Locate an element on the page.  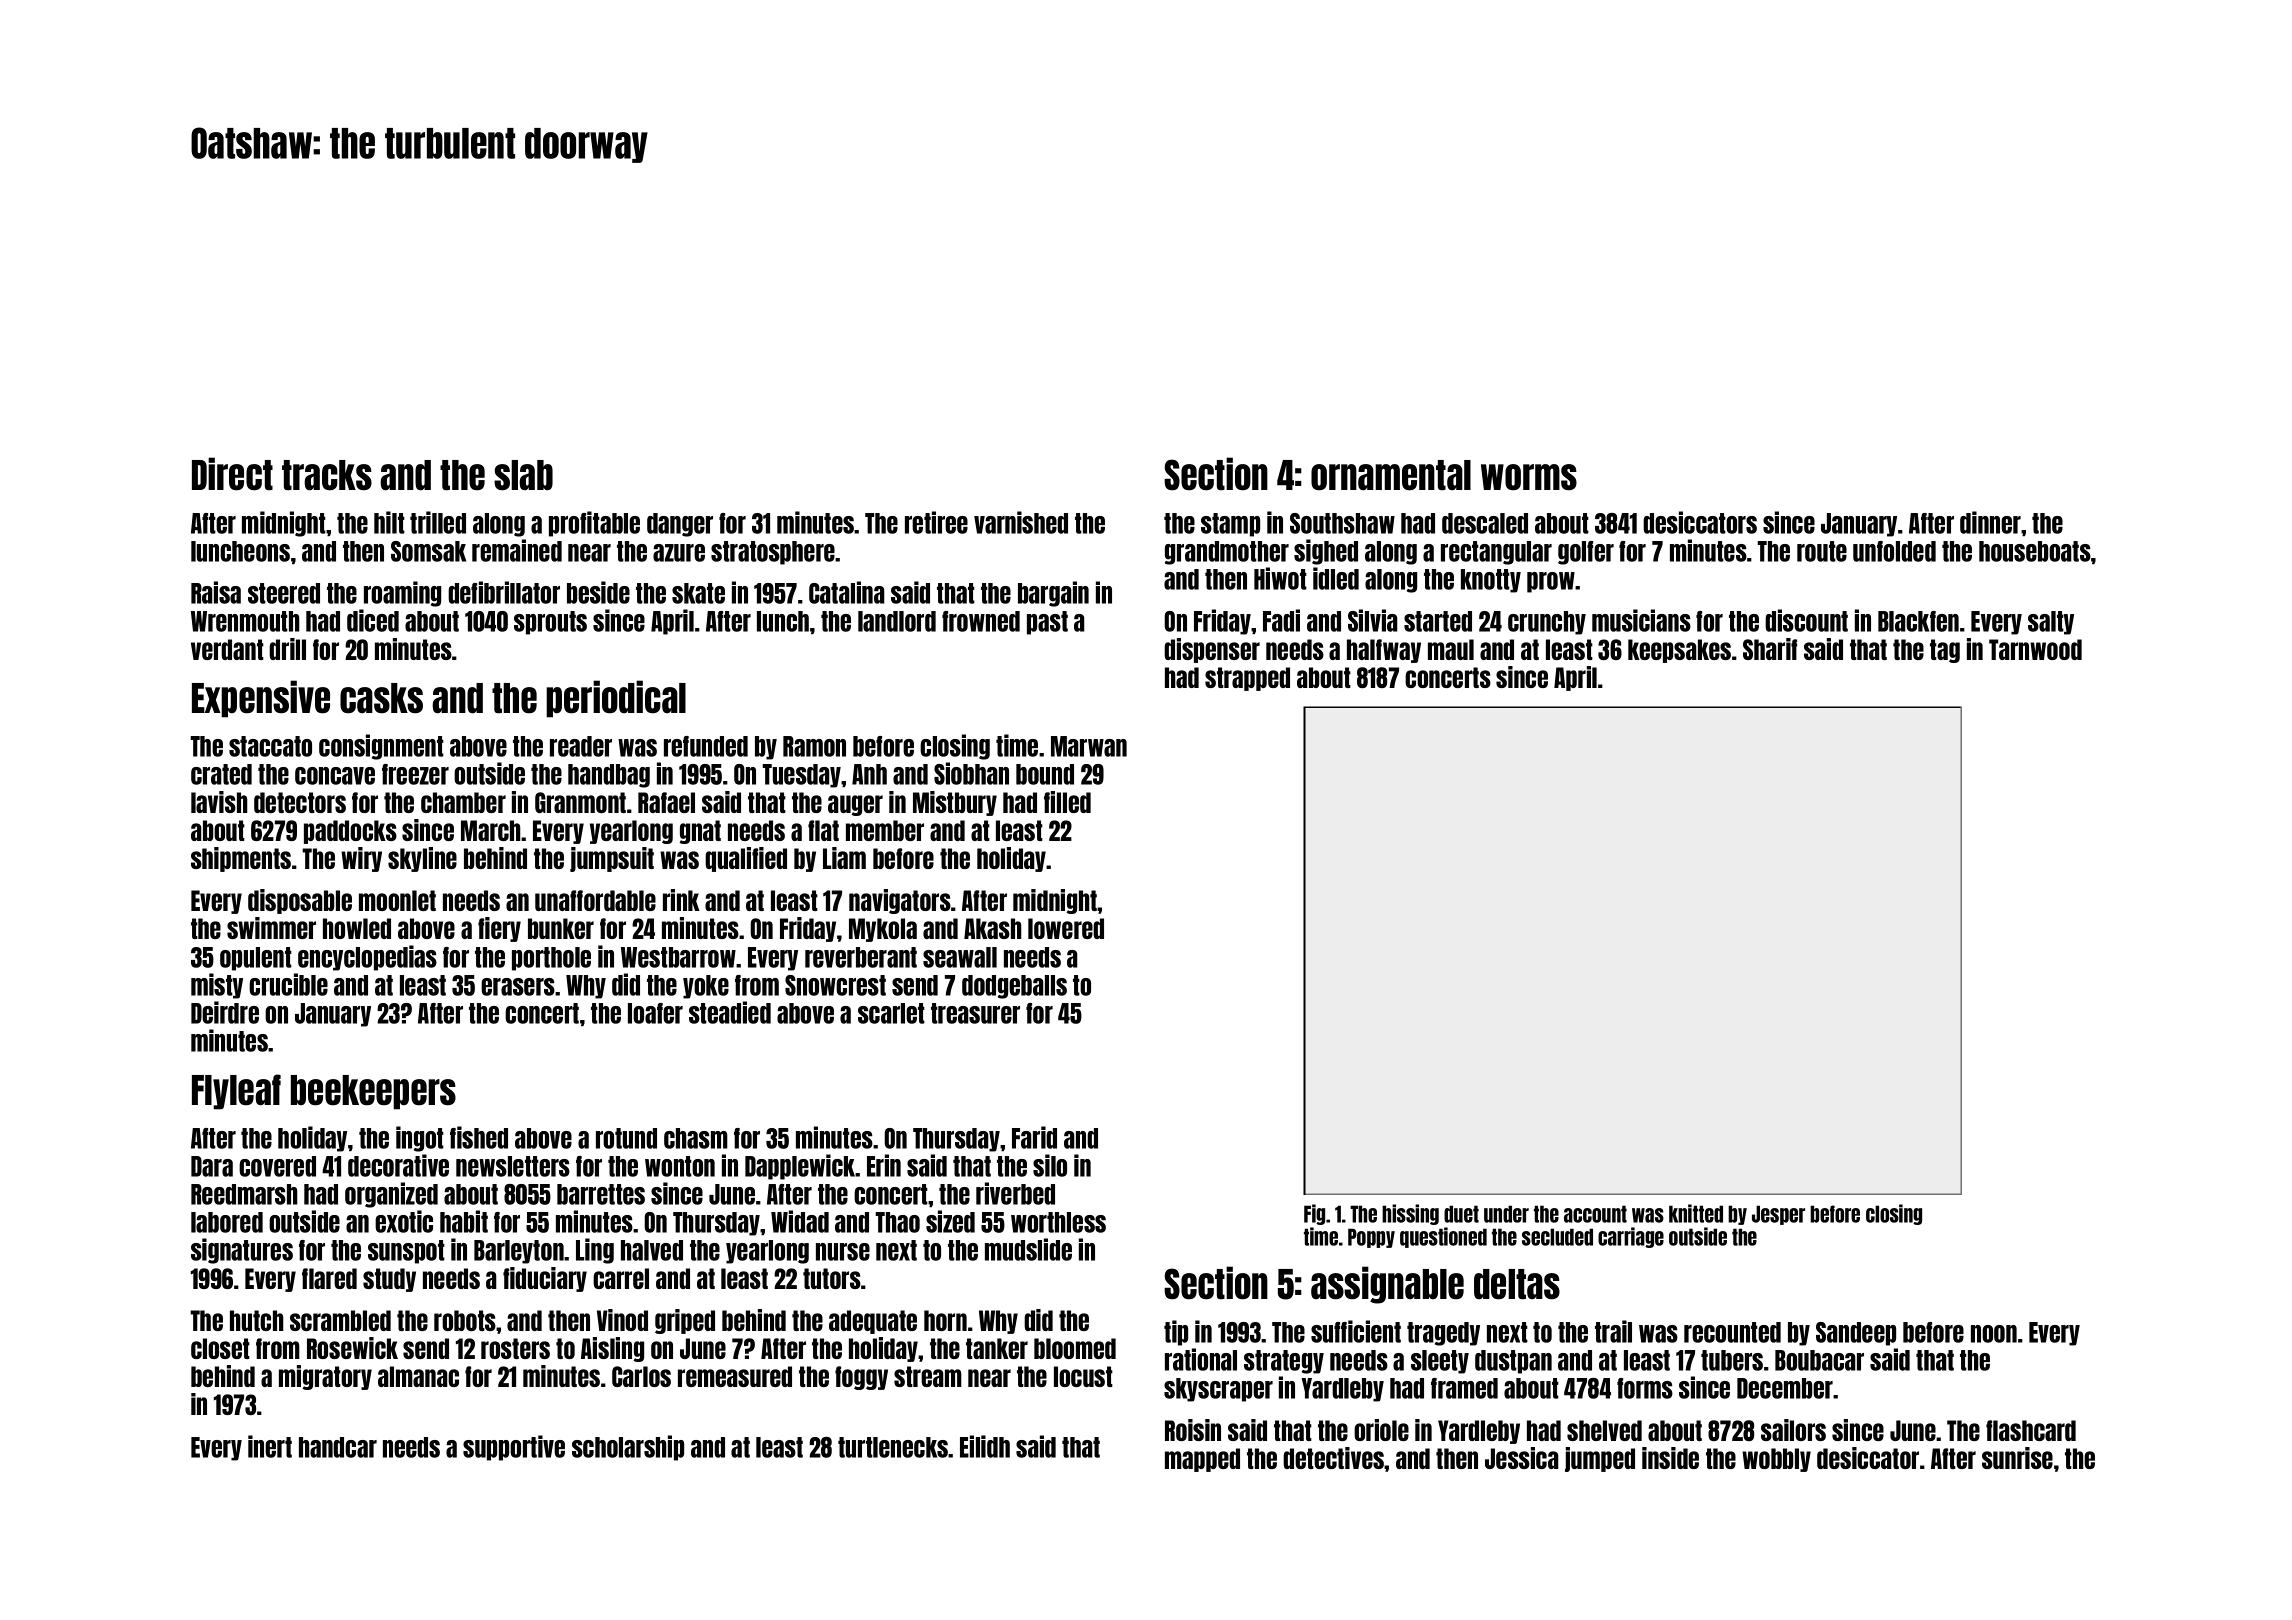
flared is located at coordinates (329, 1278).
